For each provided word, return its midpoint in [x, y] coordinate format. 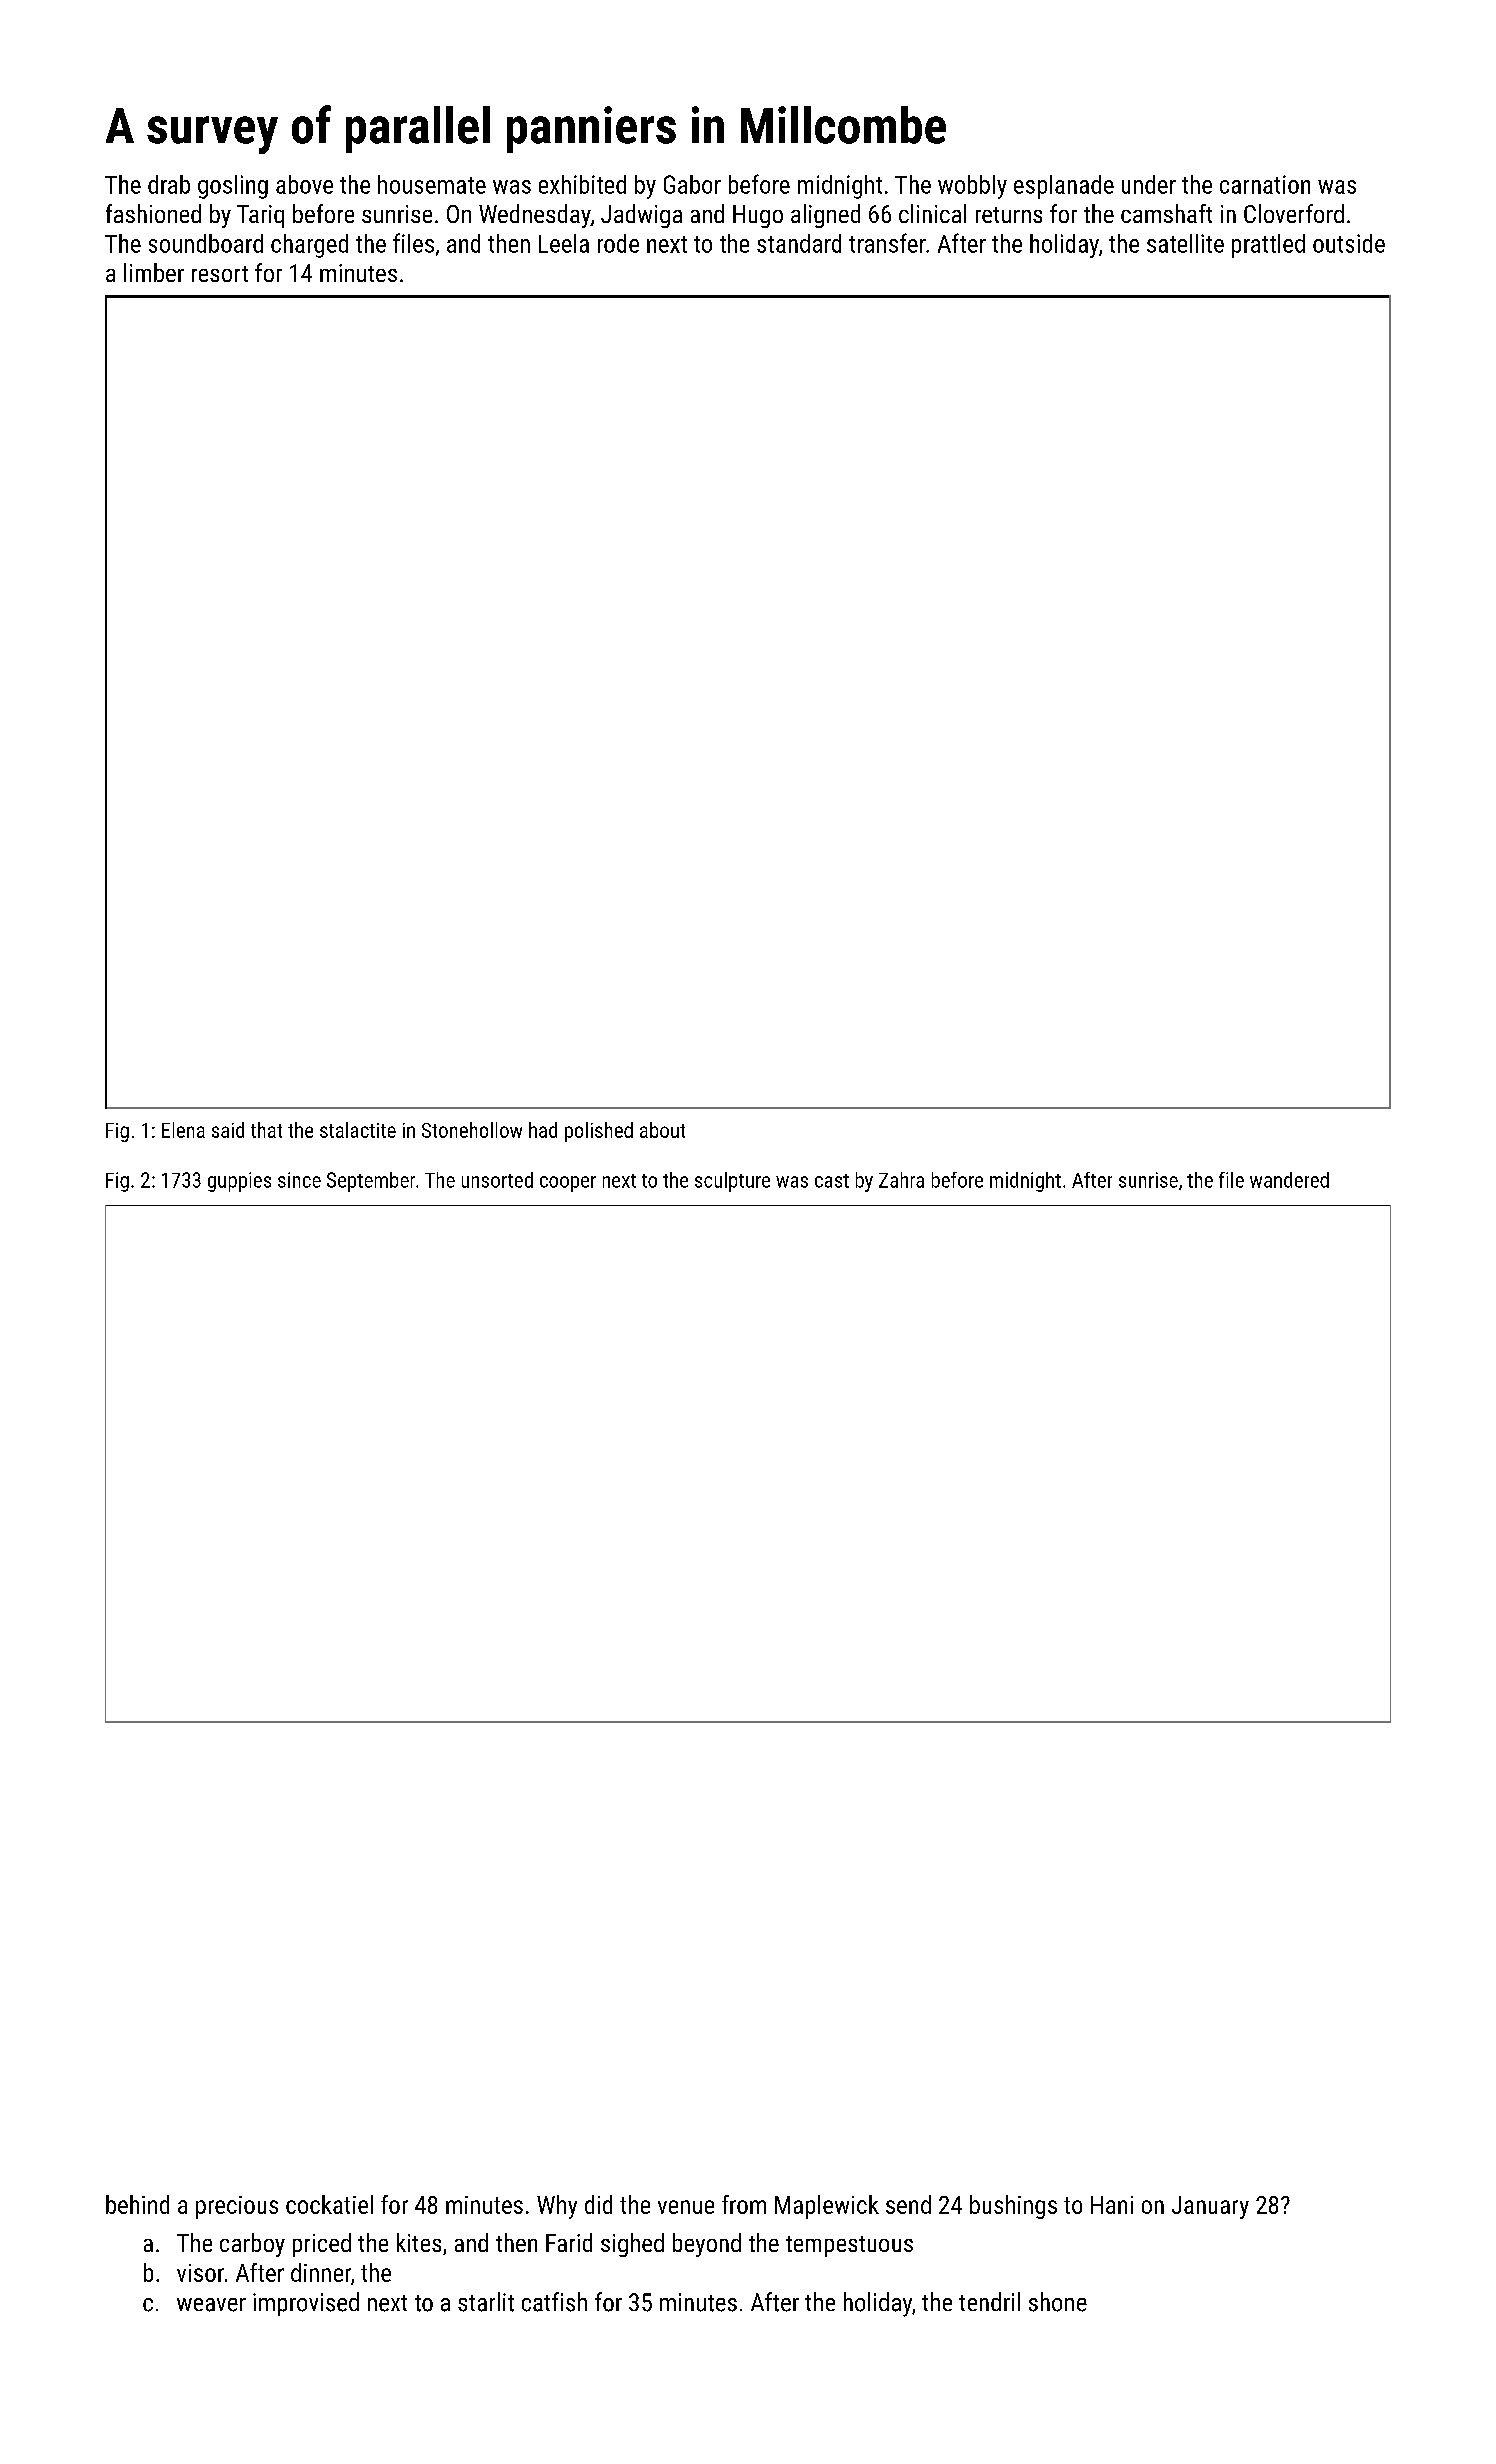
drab [169, 184]
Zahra [901, 1180]
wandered [1289, 1180]
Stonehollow [472, 1130]
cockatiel [329, 2204]
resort [220, 274]
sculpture [732, 1182]
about [662, 1130]
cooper [568, 1184]
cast [832, 1181]
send [908, 2204]
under [1149, 184]
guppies [239, 1182]
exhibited [582, 184]
